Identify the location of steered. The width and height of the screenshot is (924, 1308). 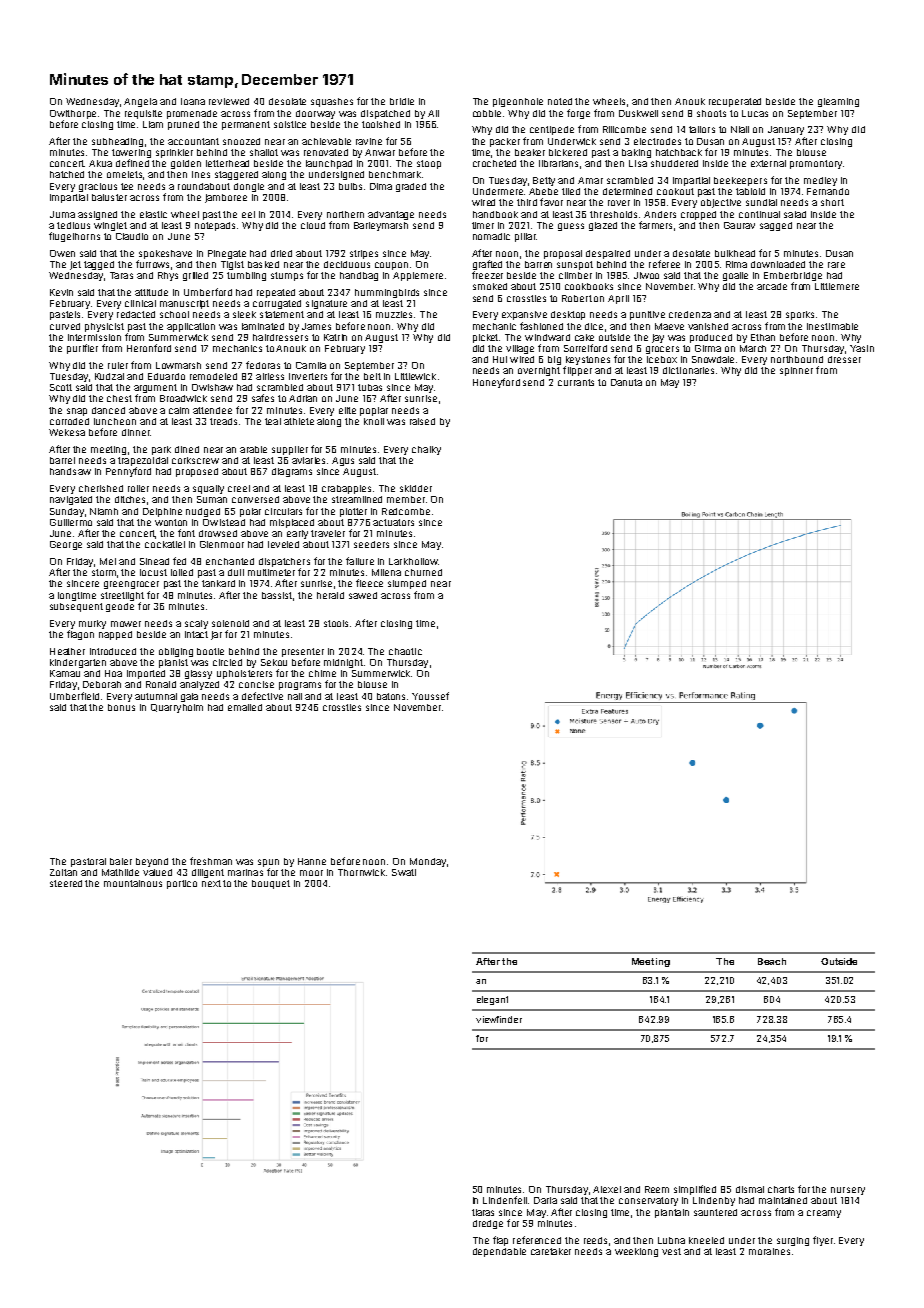
(66, 883).
